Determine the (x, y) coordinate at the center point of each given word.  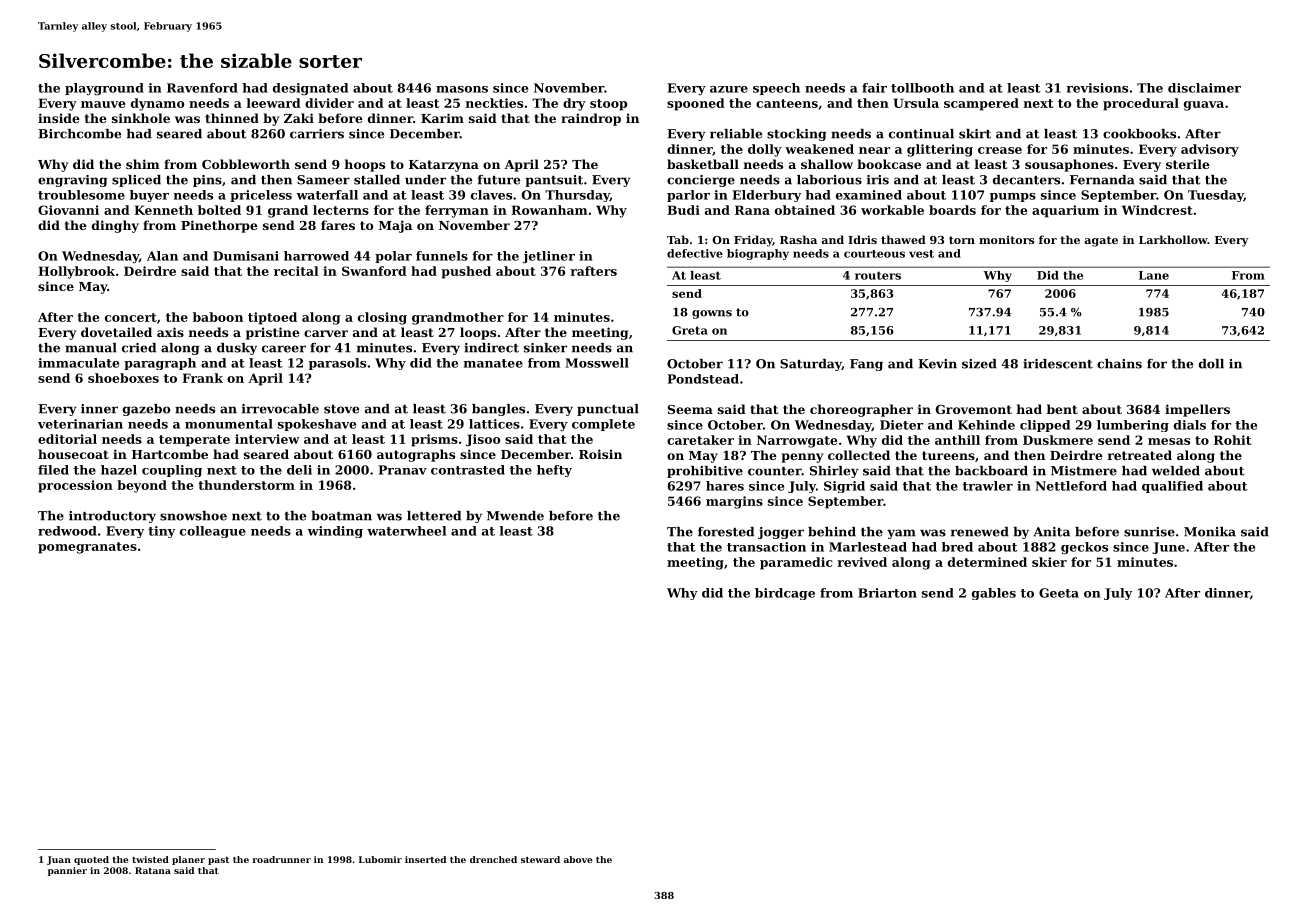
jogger (781, 533)
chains (1119, 364)
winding (335, 532)
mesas (1169, 441)
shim (143, 164)
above (578, 859)
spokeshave (317, 425)
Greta (690, 330)
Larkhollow (1173, 239)
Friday (753, 241)
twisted (150, 859)
